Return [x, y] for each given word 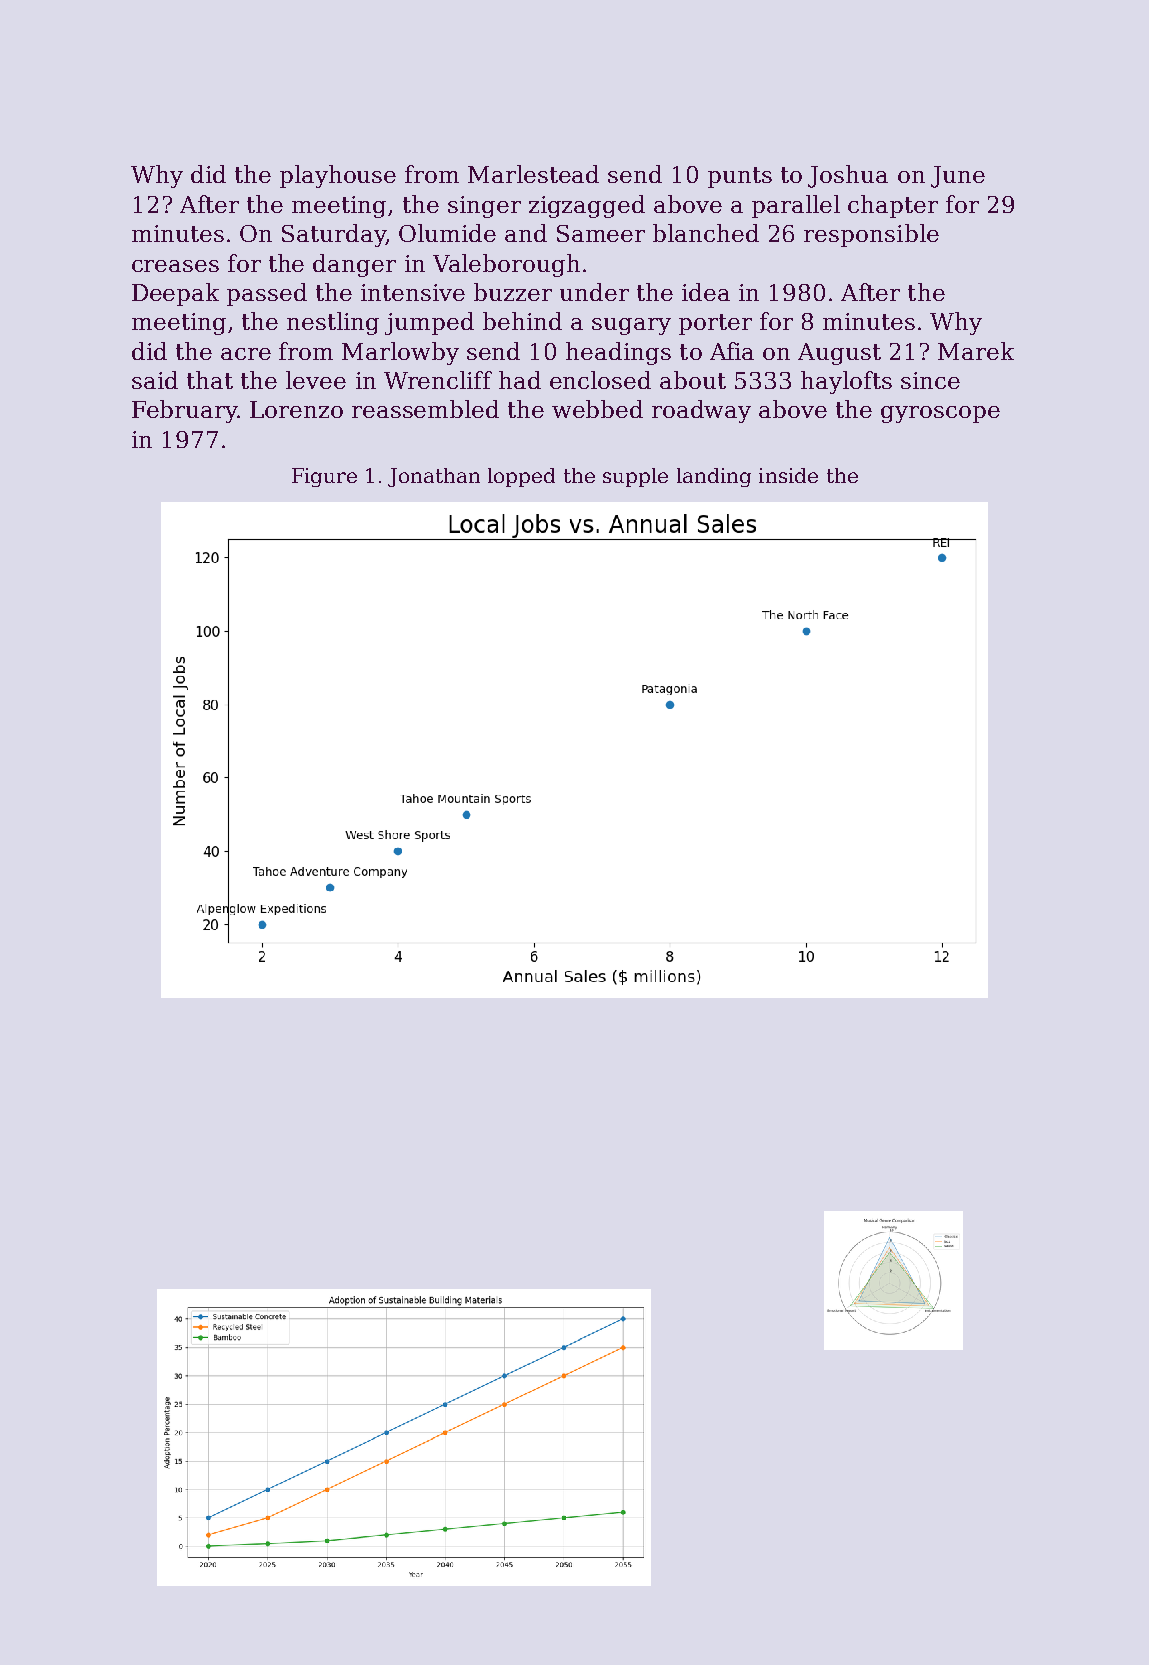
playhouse [338, 176]
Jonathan [434, 477]
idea [706, 292]
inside [788, 475]
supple [635, 477]
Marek [976, 351]
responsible [871, 235]
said [155, 380]
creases [175, 266]
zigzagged [587, 206]
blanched [706, 233]
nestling [333, 323]
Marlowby [400, 353]
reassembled [425, 409]
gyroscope [940, 414]
